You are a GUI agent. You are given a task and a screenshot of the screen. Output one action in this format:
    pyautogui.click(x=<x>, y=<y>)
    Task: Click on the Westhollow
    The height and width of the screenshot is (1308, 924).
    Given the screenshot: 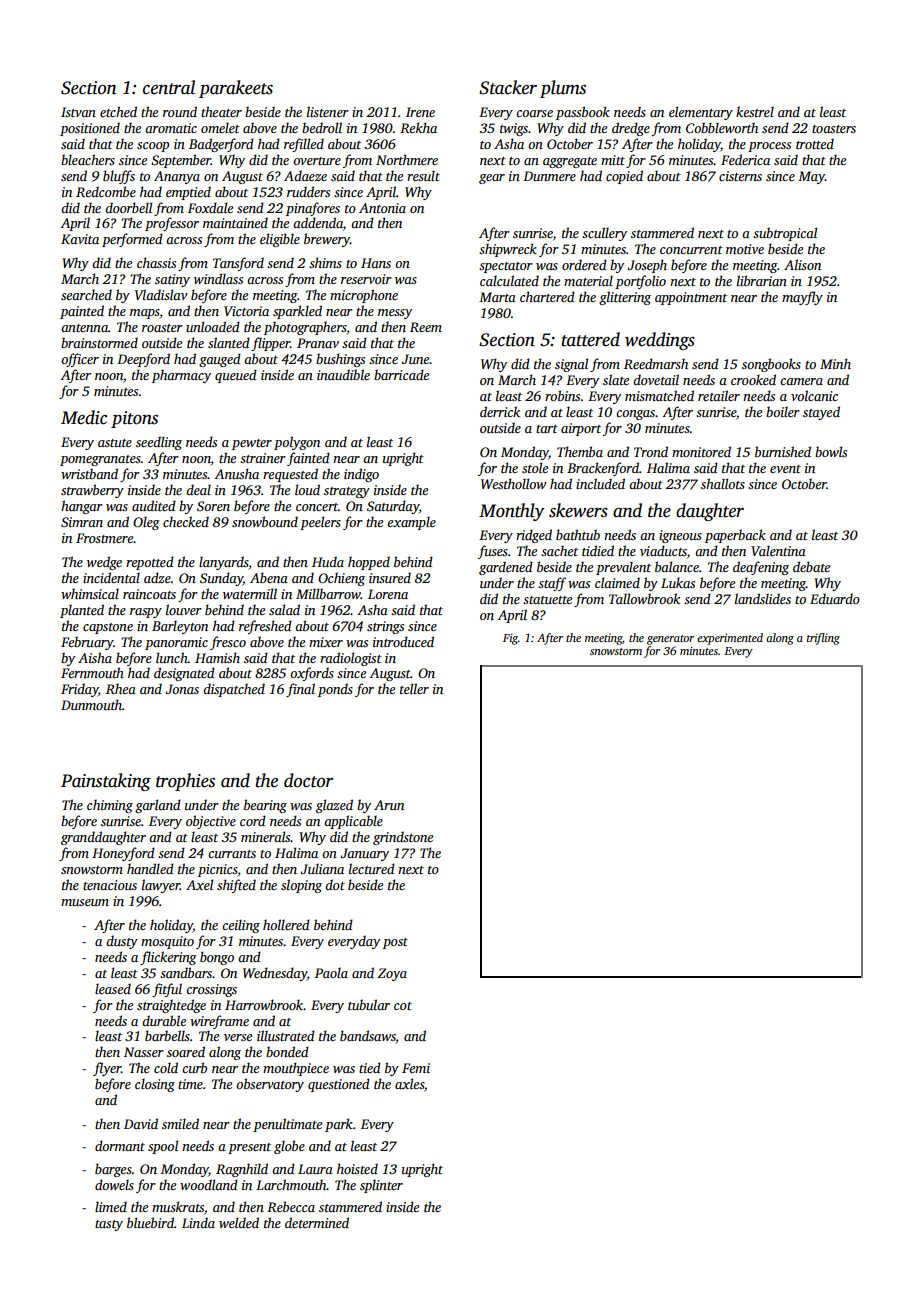 What is the action you would take?
    pyautogui.click(x=513, y=483)
